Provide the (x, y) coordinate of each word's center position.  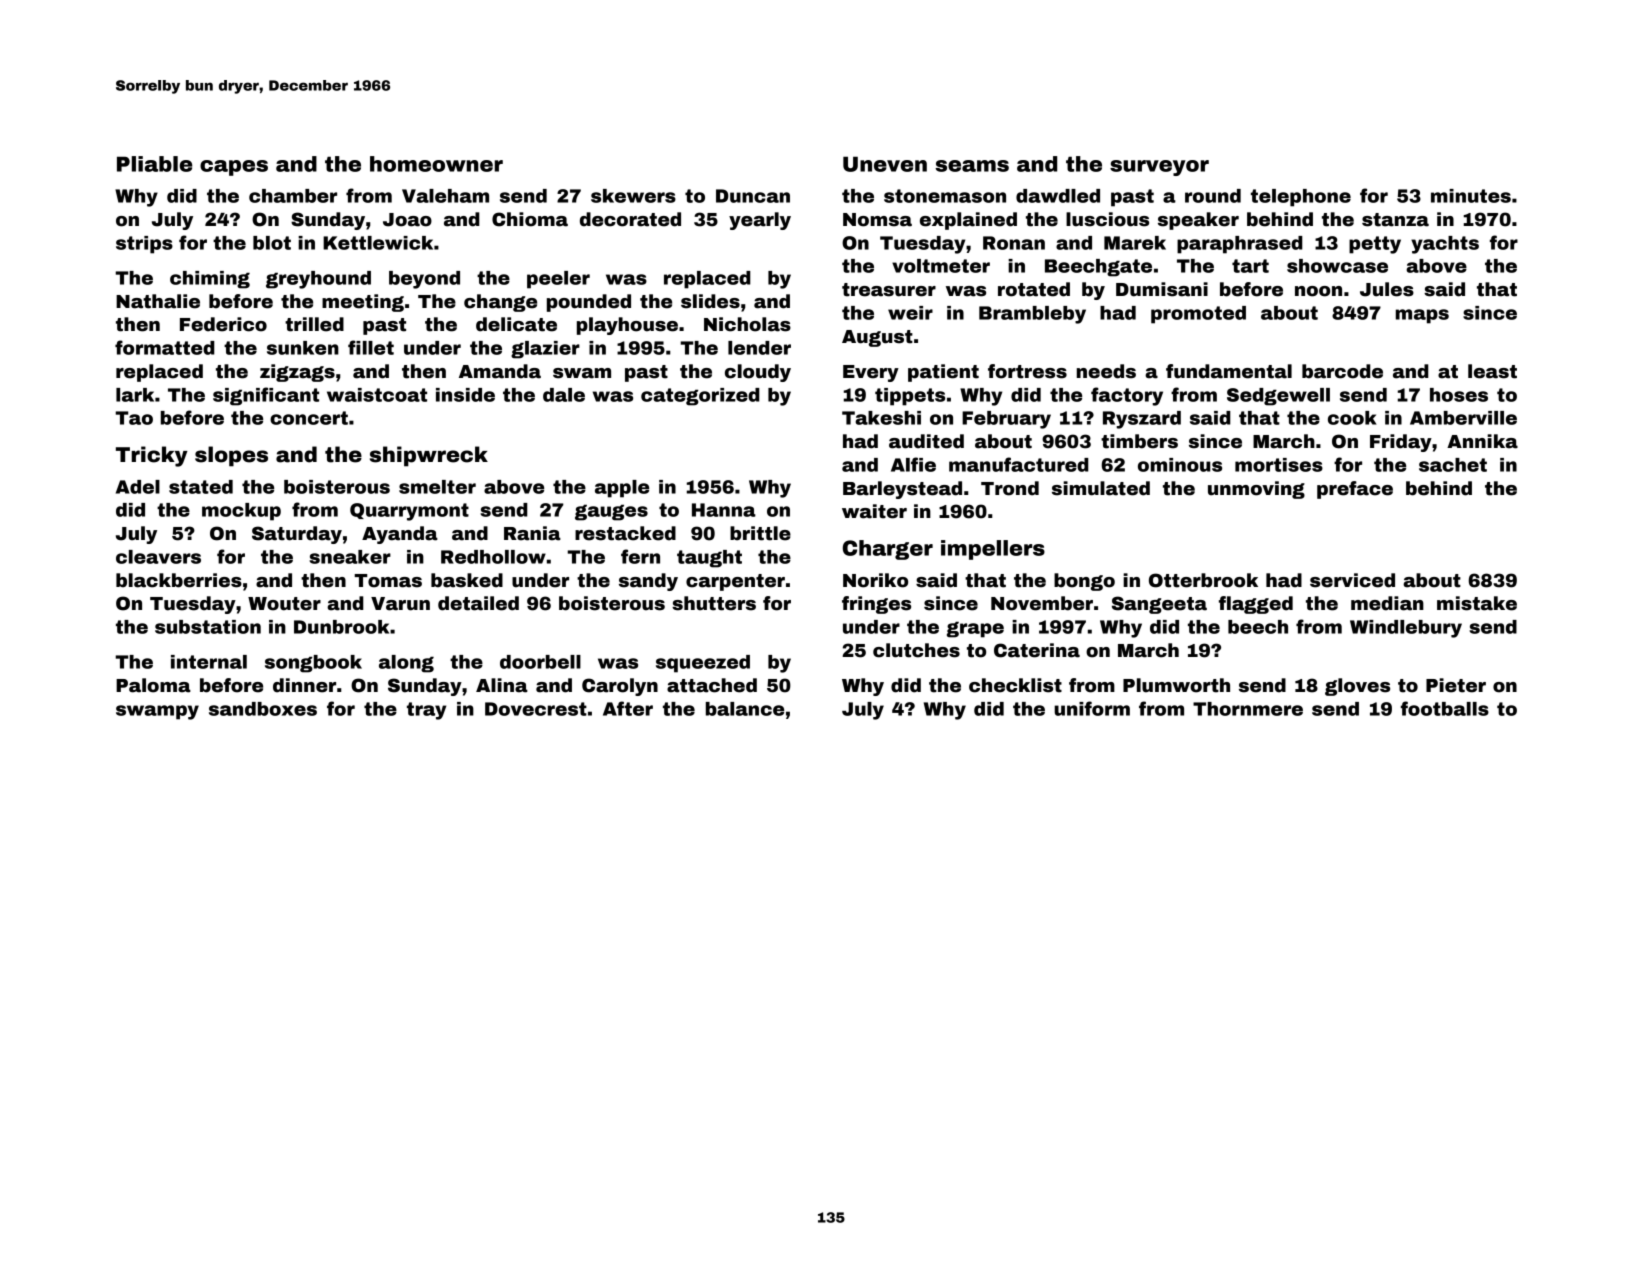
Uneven (885, 164)
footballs (1445, 708)
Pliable (154, 164)
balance (745, 709)
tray (426, 711)
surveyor (1159, 168)
